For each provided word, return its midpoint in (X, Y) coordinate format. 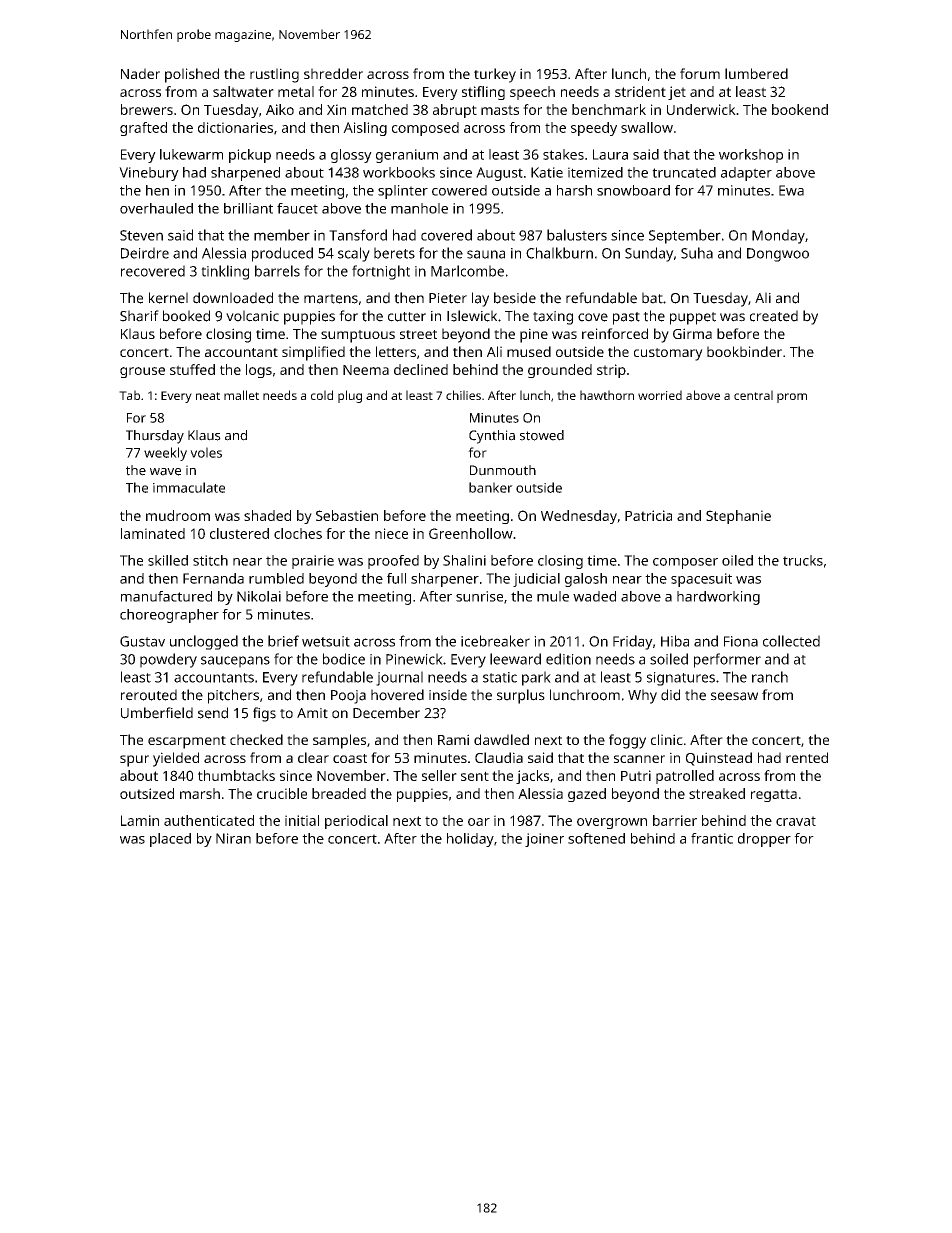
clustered (239, 533)
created (774, 316)
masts (500, 110)
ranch (770, 677)
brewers (147, 109)
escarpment (187, 742)
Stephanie (738, 517)
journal (399, 678)
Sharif (139, 316)
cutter (407, 317)
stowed (542, 435)
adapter (746, 174)
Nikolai (259, 596)
